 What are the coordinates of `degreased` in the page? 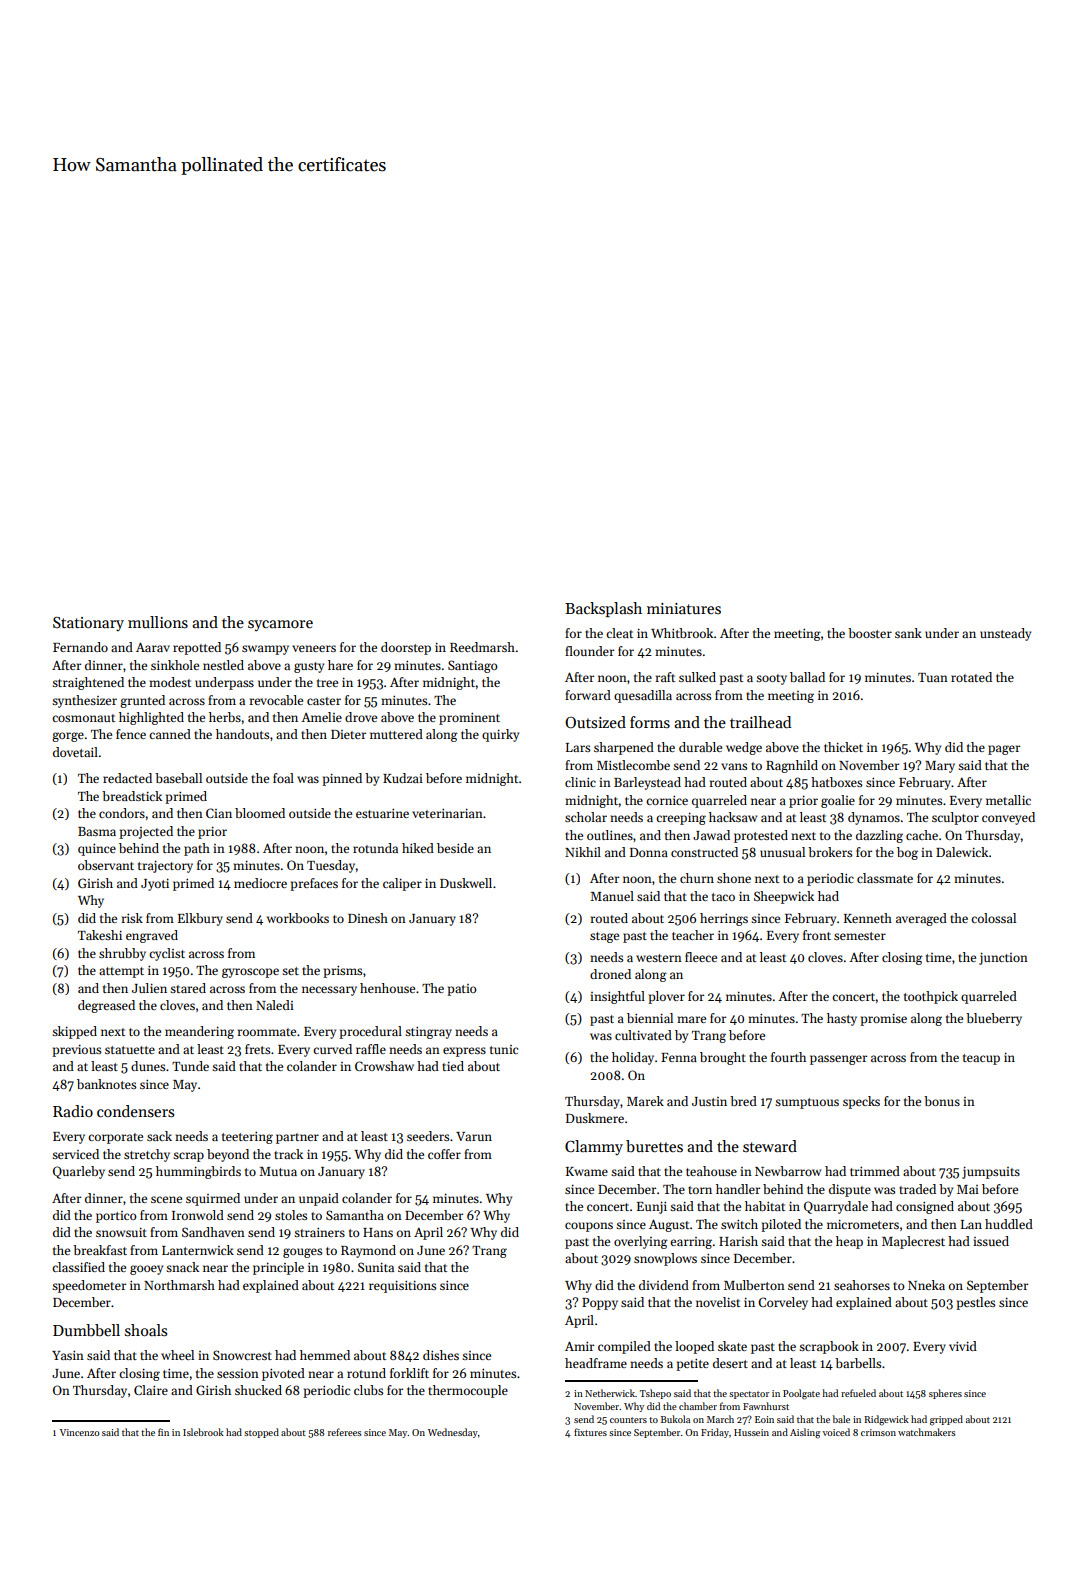 It's located at (106, 1006).
